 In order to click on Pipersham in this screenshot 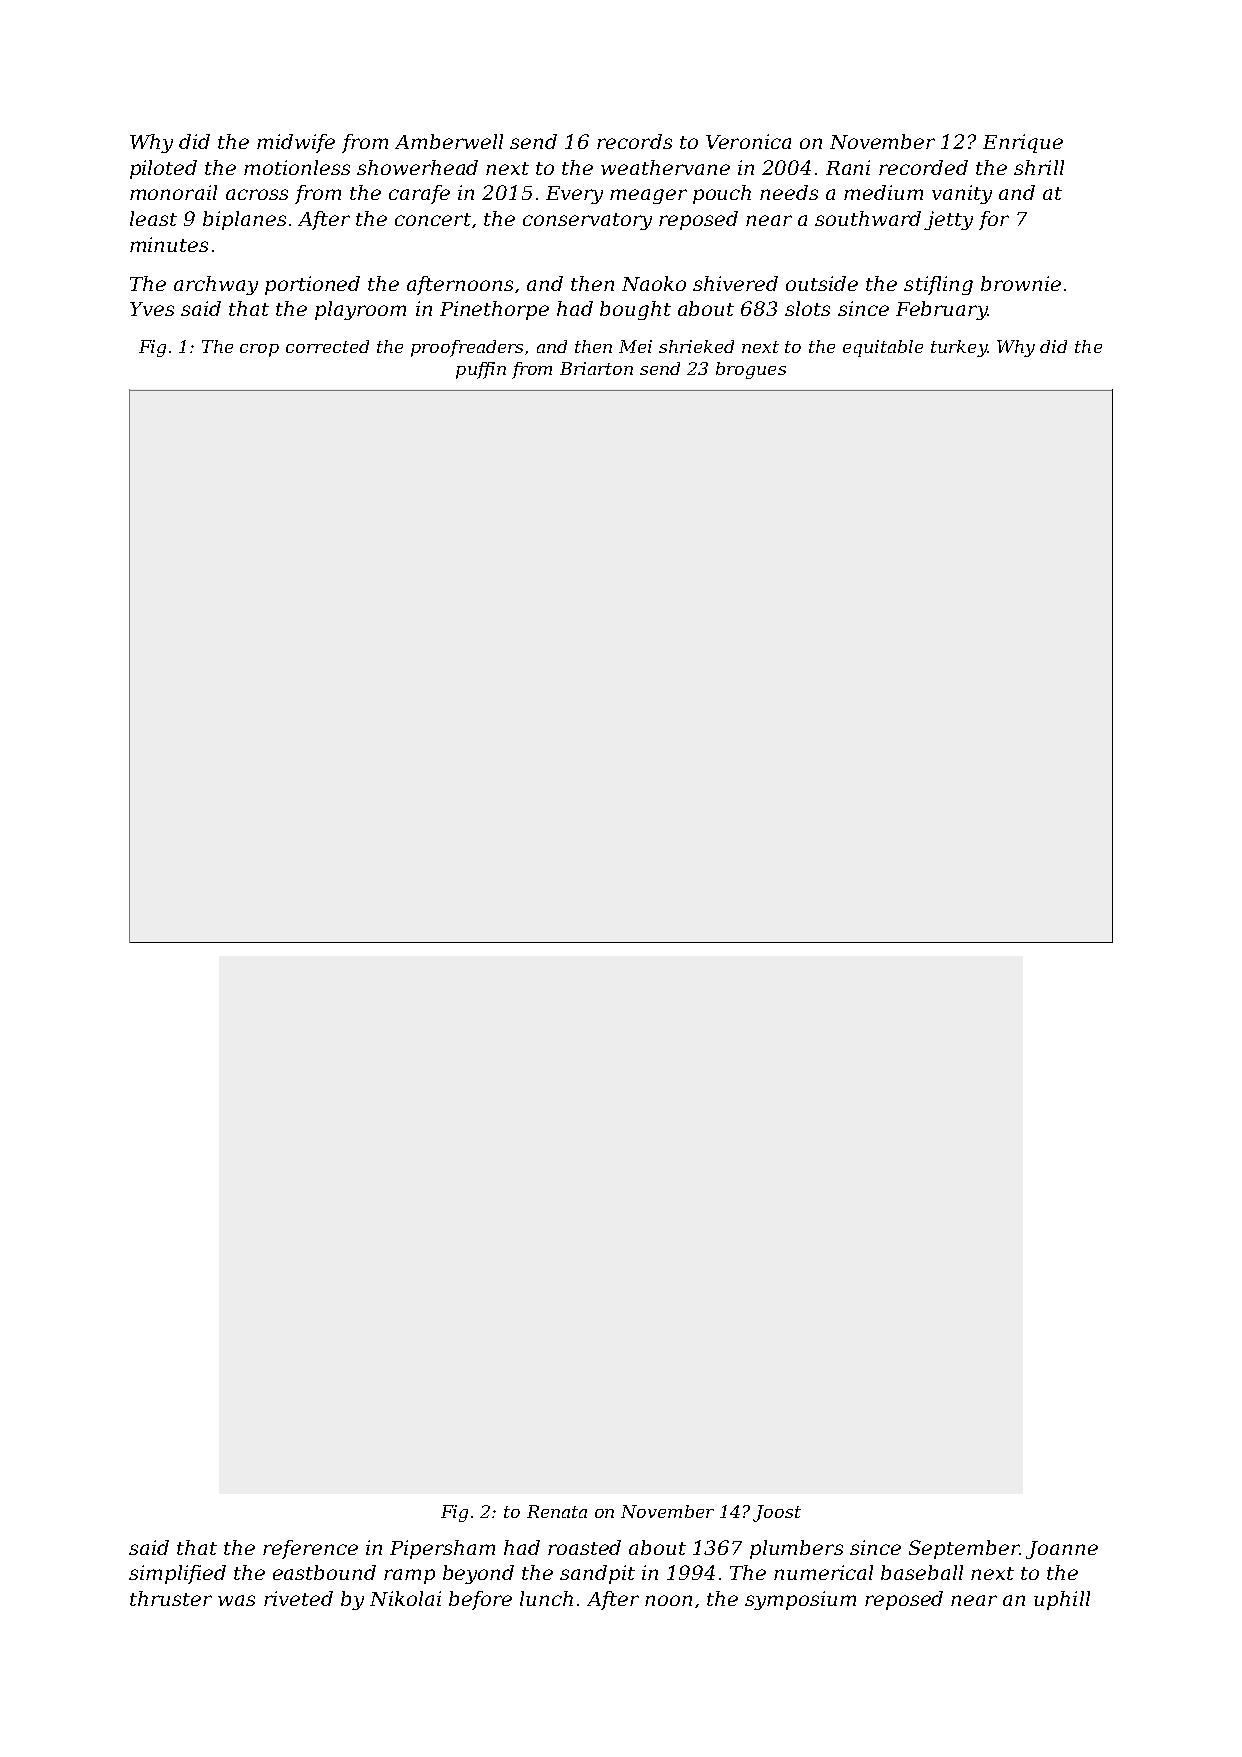, I will do `click(442, 1549)`.
